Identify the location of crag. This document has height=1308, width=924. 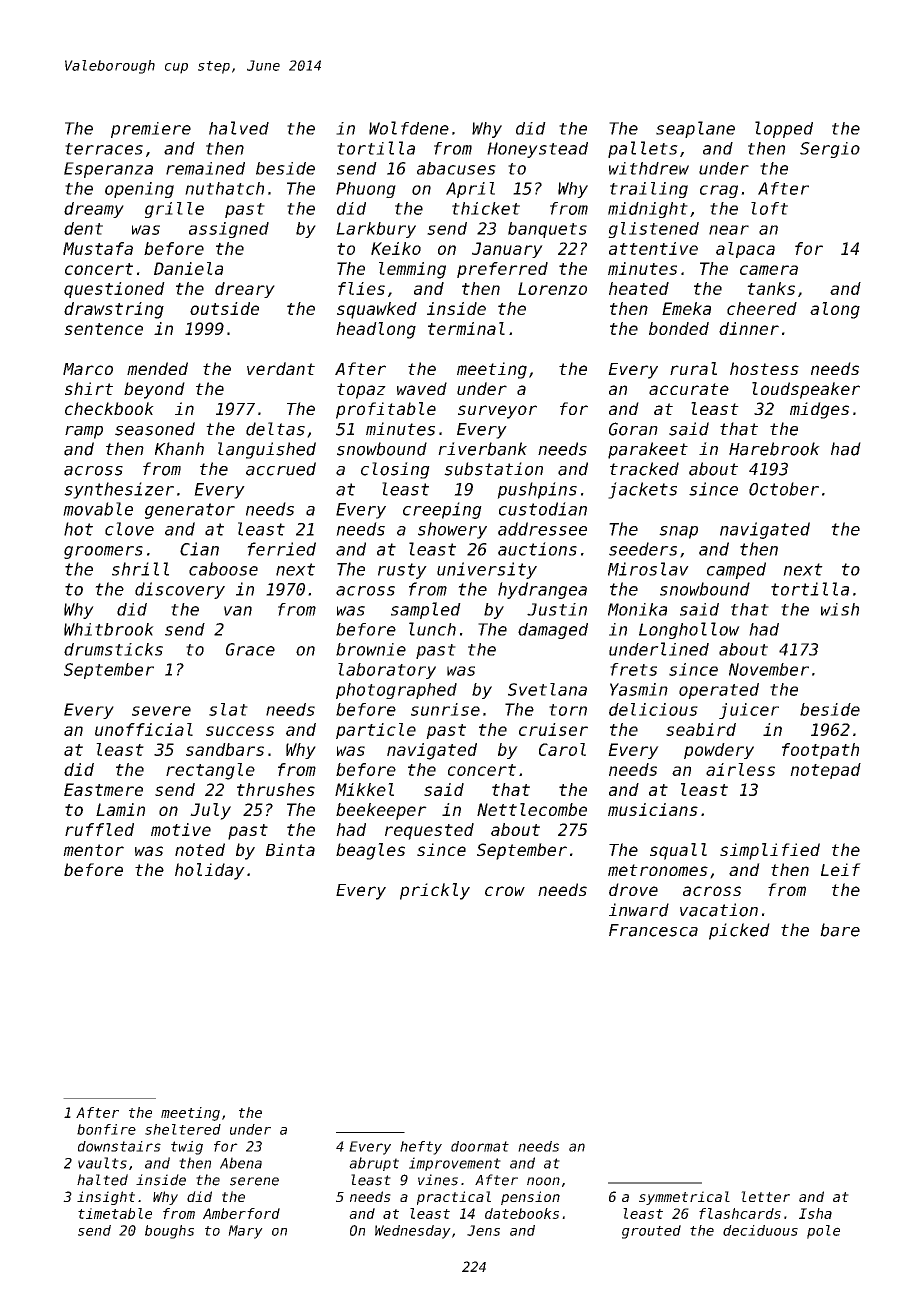
(719, 191).
